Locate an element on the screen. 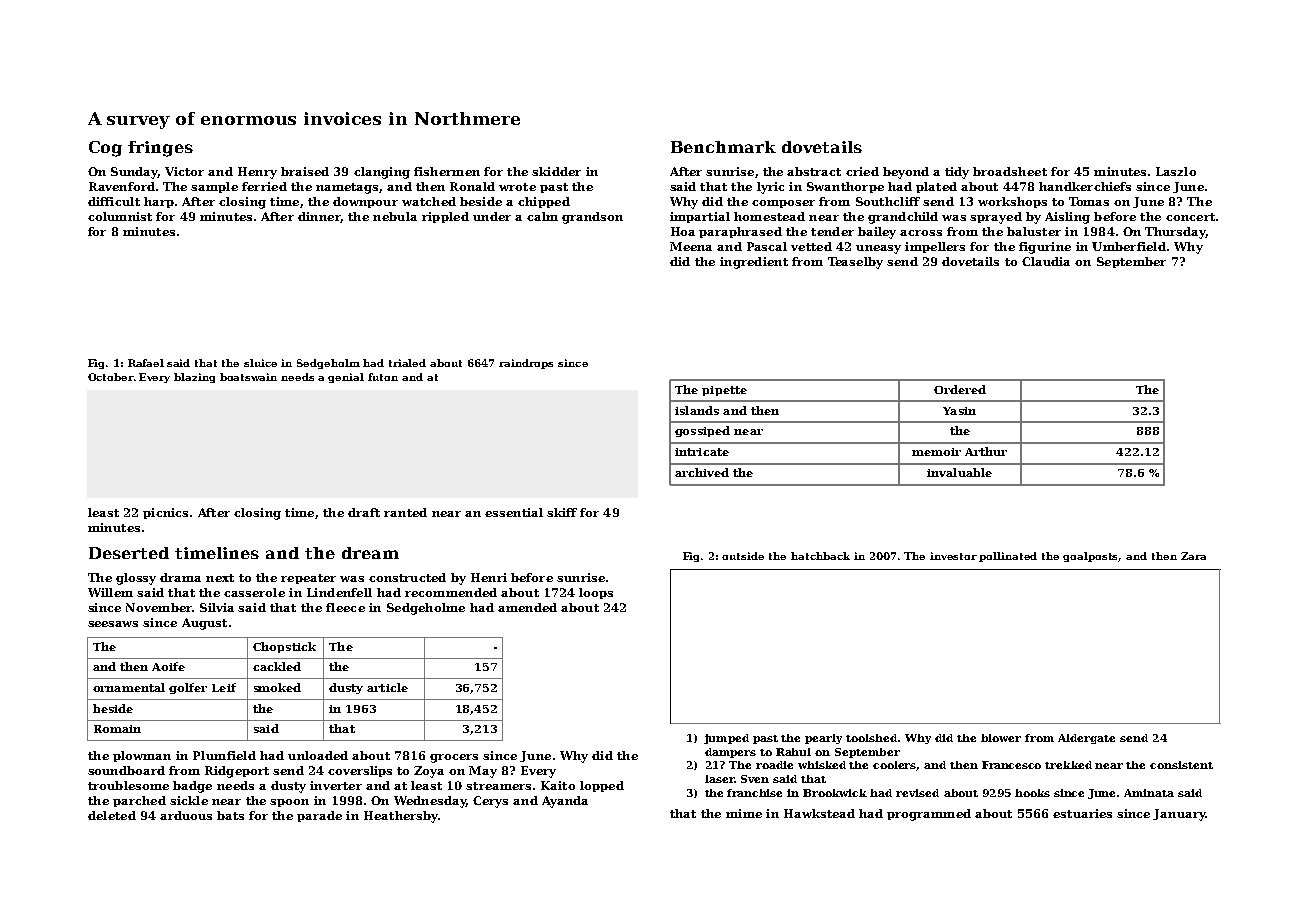 This screenshot has width=1308, height=924. broadsheet is located at coordinates (1010, 171).
